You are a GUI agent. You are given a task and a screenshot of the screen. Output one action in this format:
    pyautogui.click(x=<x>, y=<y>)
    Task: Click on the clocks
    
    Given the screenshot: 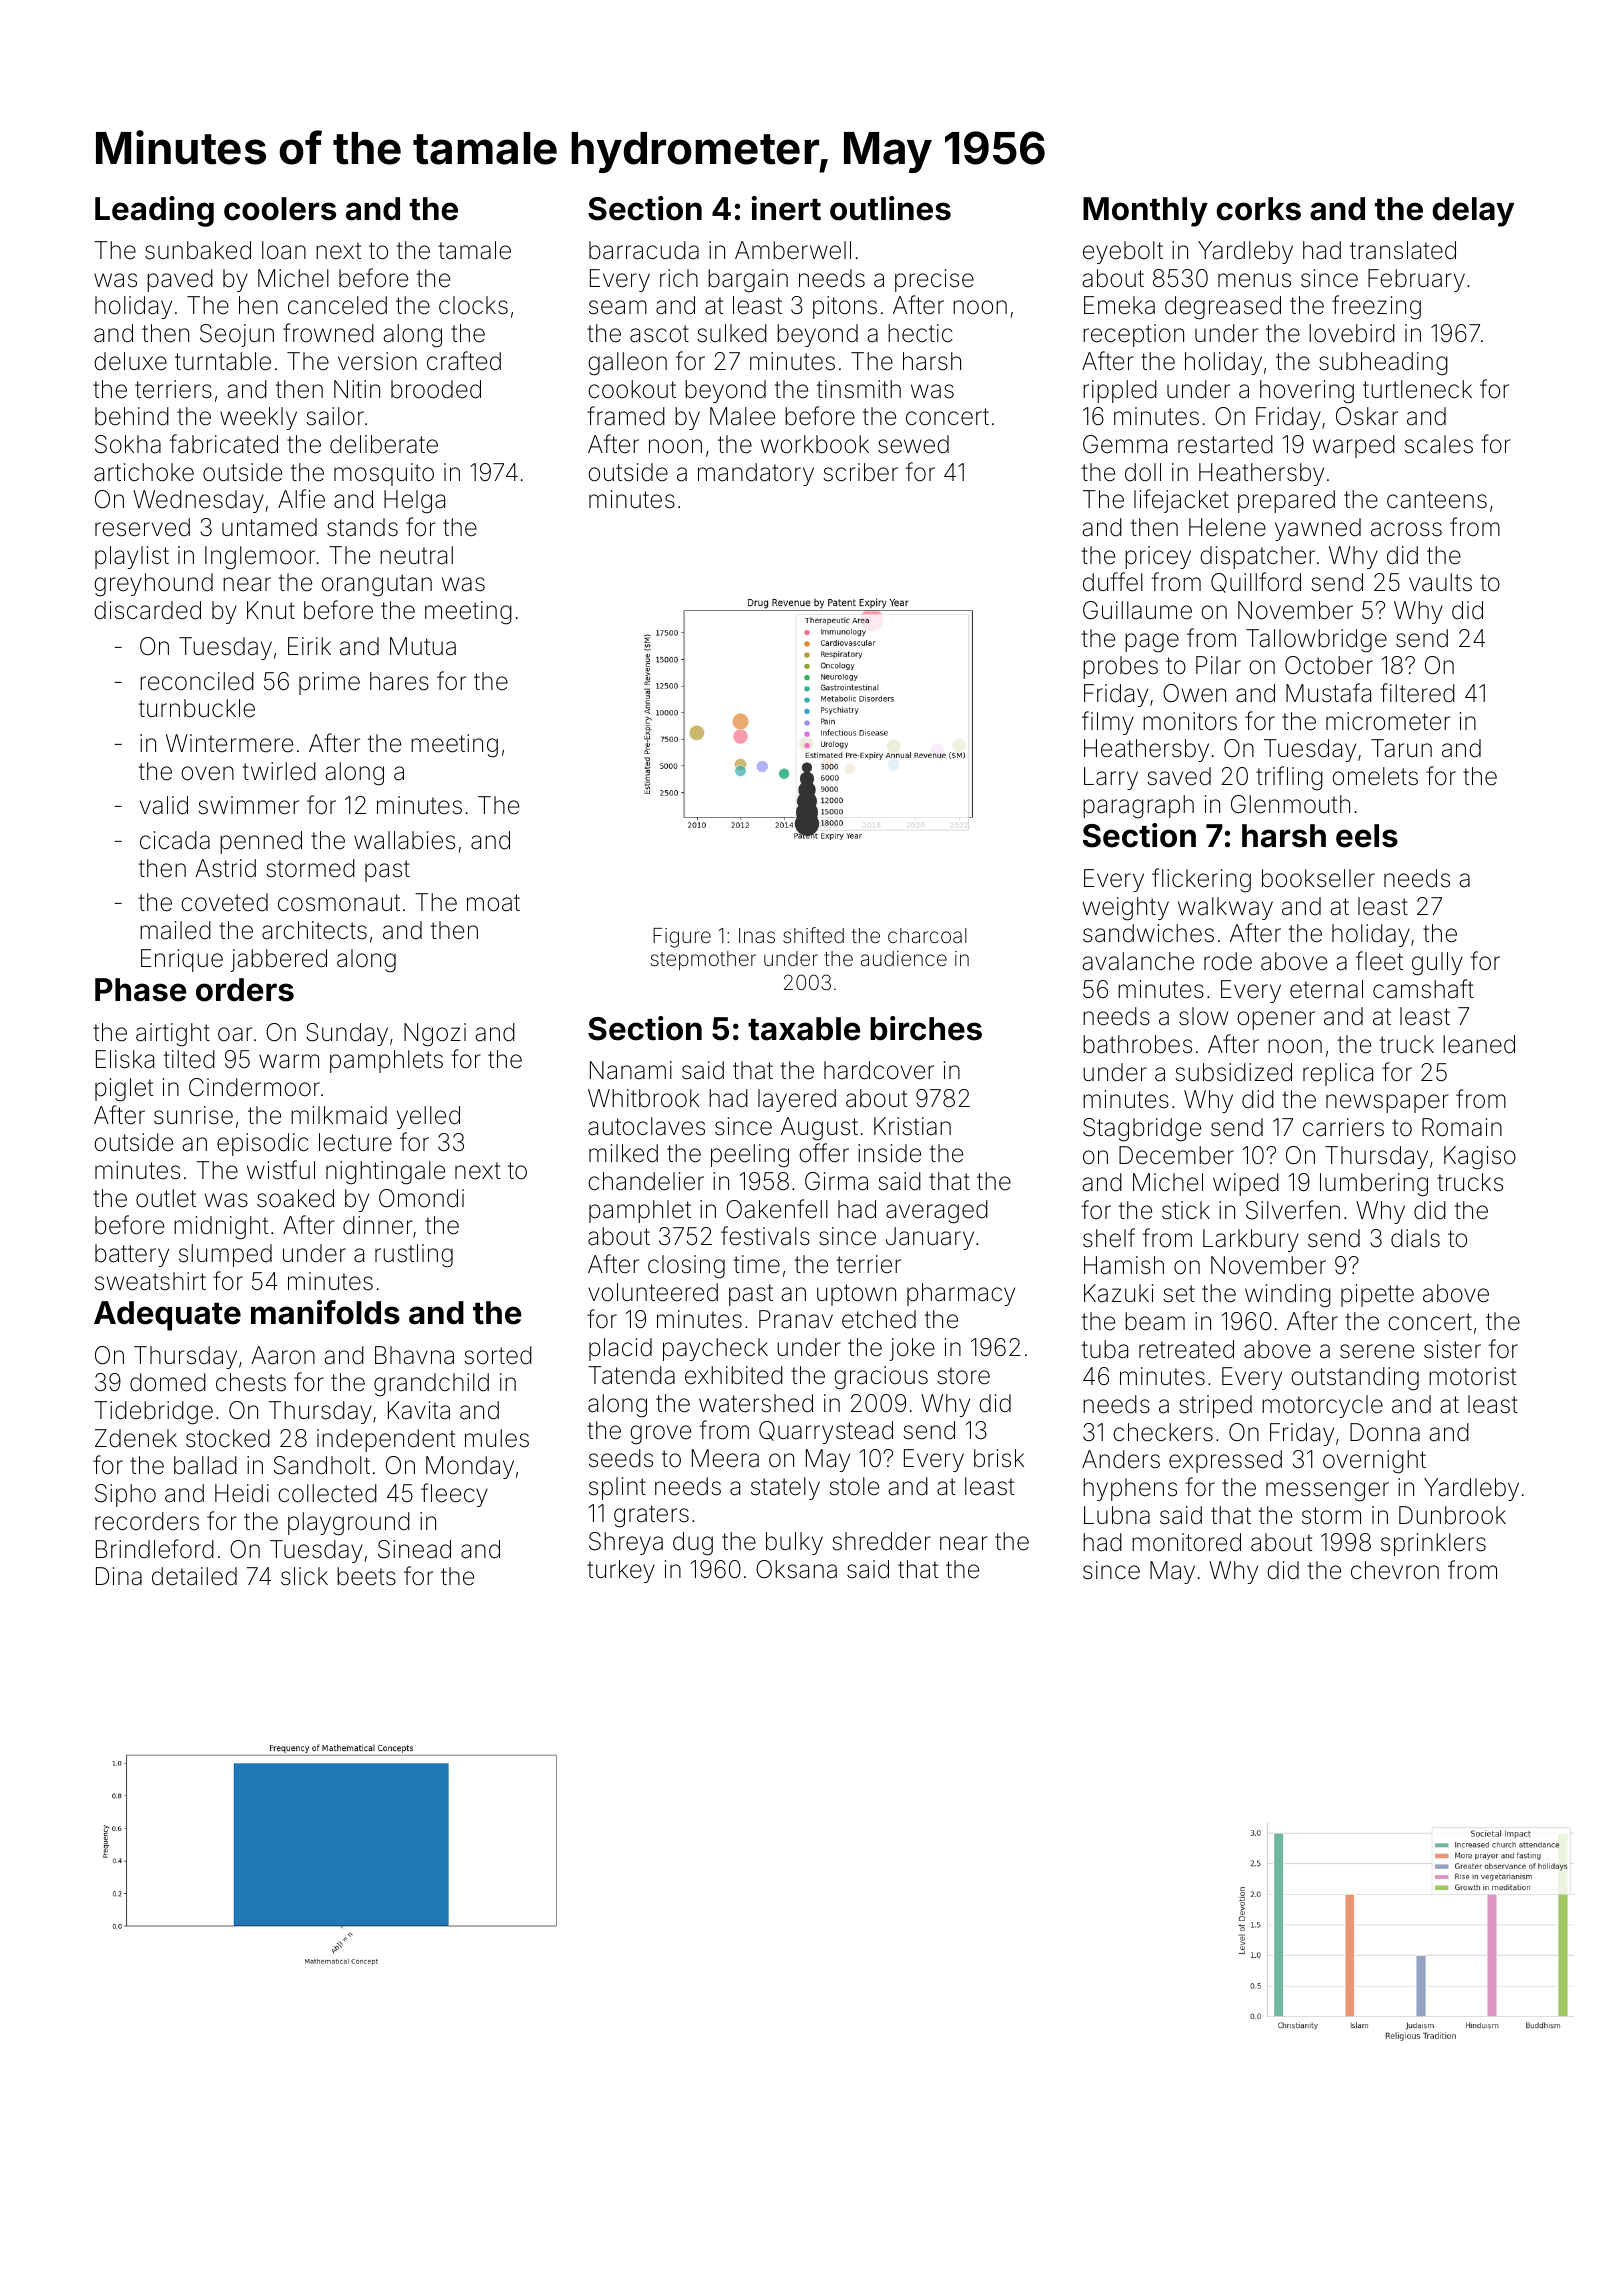 What is the action you would take?
    pyautogui.click(x=473, y=305)
